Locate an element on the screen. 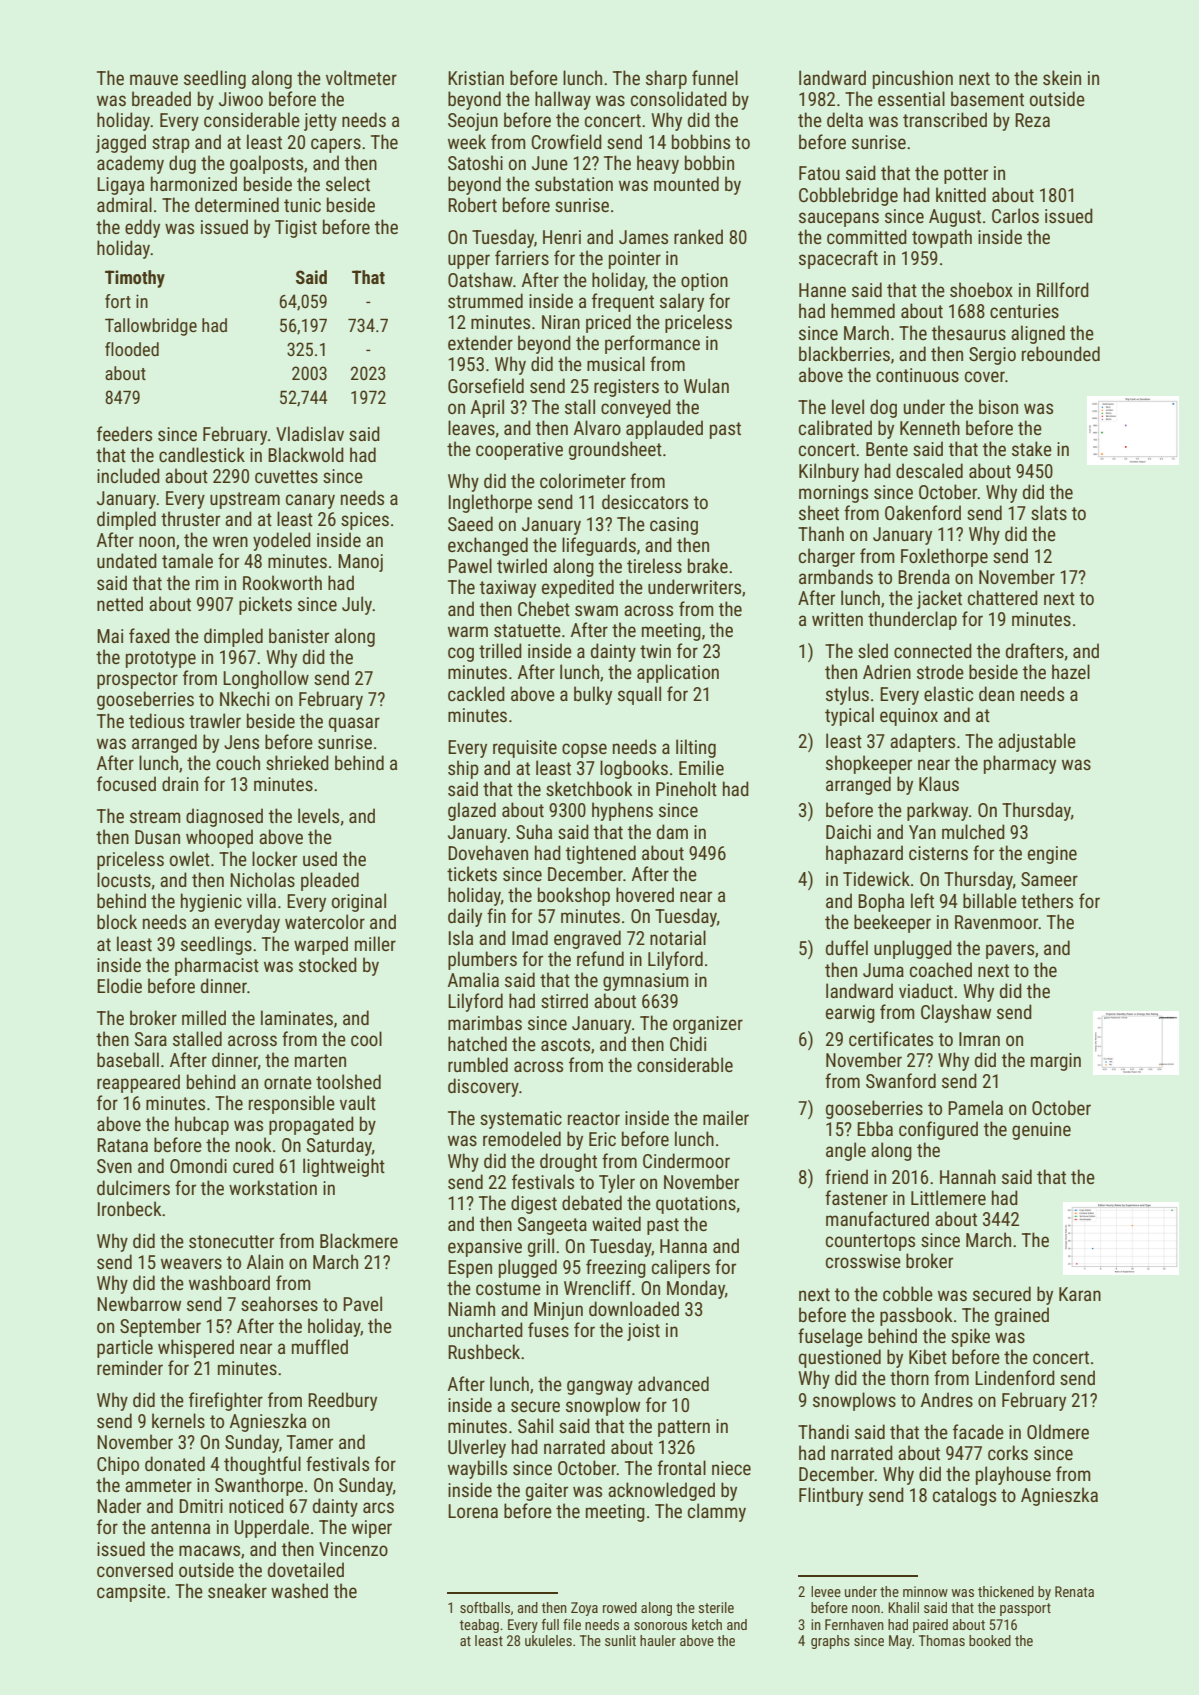 Image resolution: width=1199 pixels, height=1695 pixels. brake is located at coordinates (708, 565).
